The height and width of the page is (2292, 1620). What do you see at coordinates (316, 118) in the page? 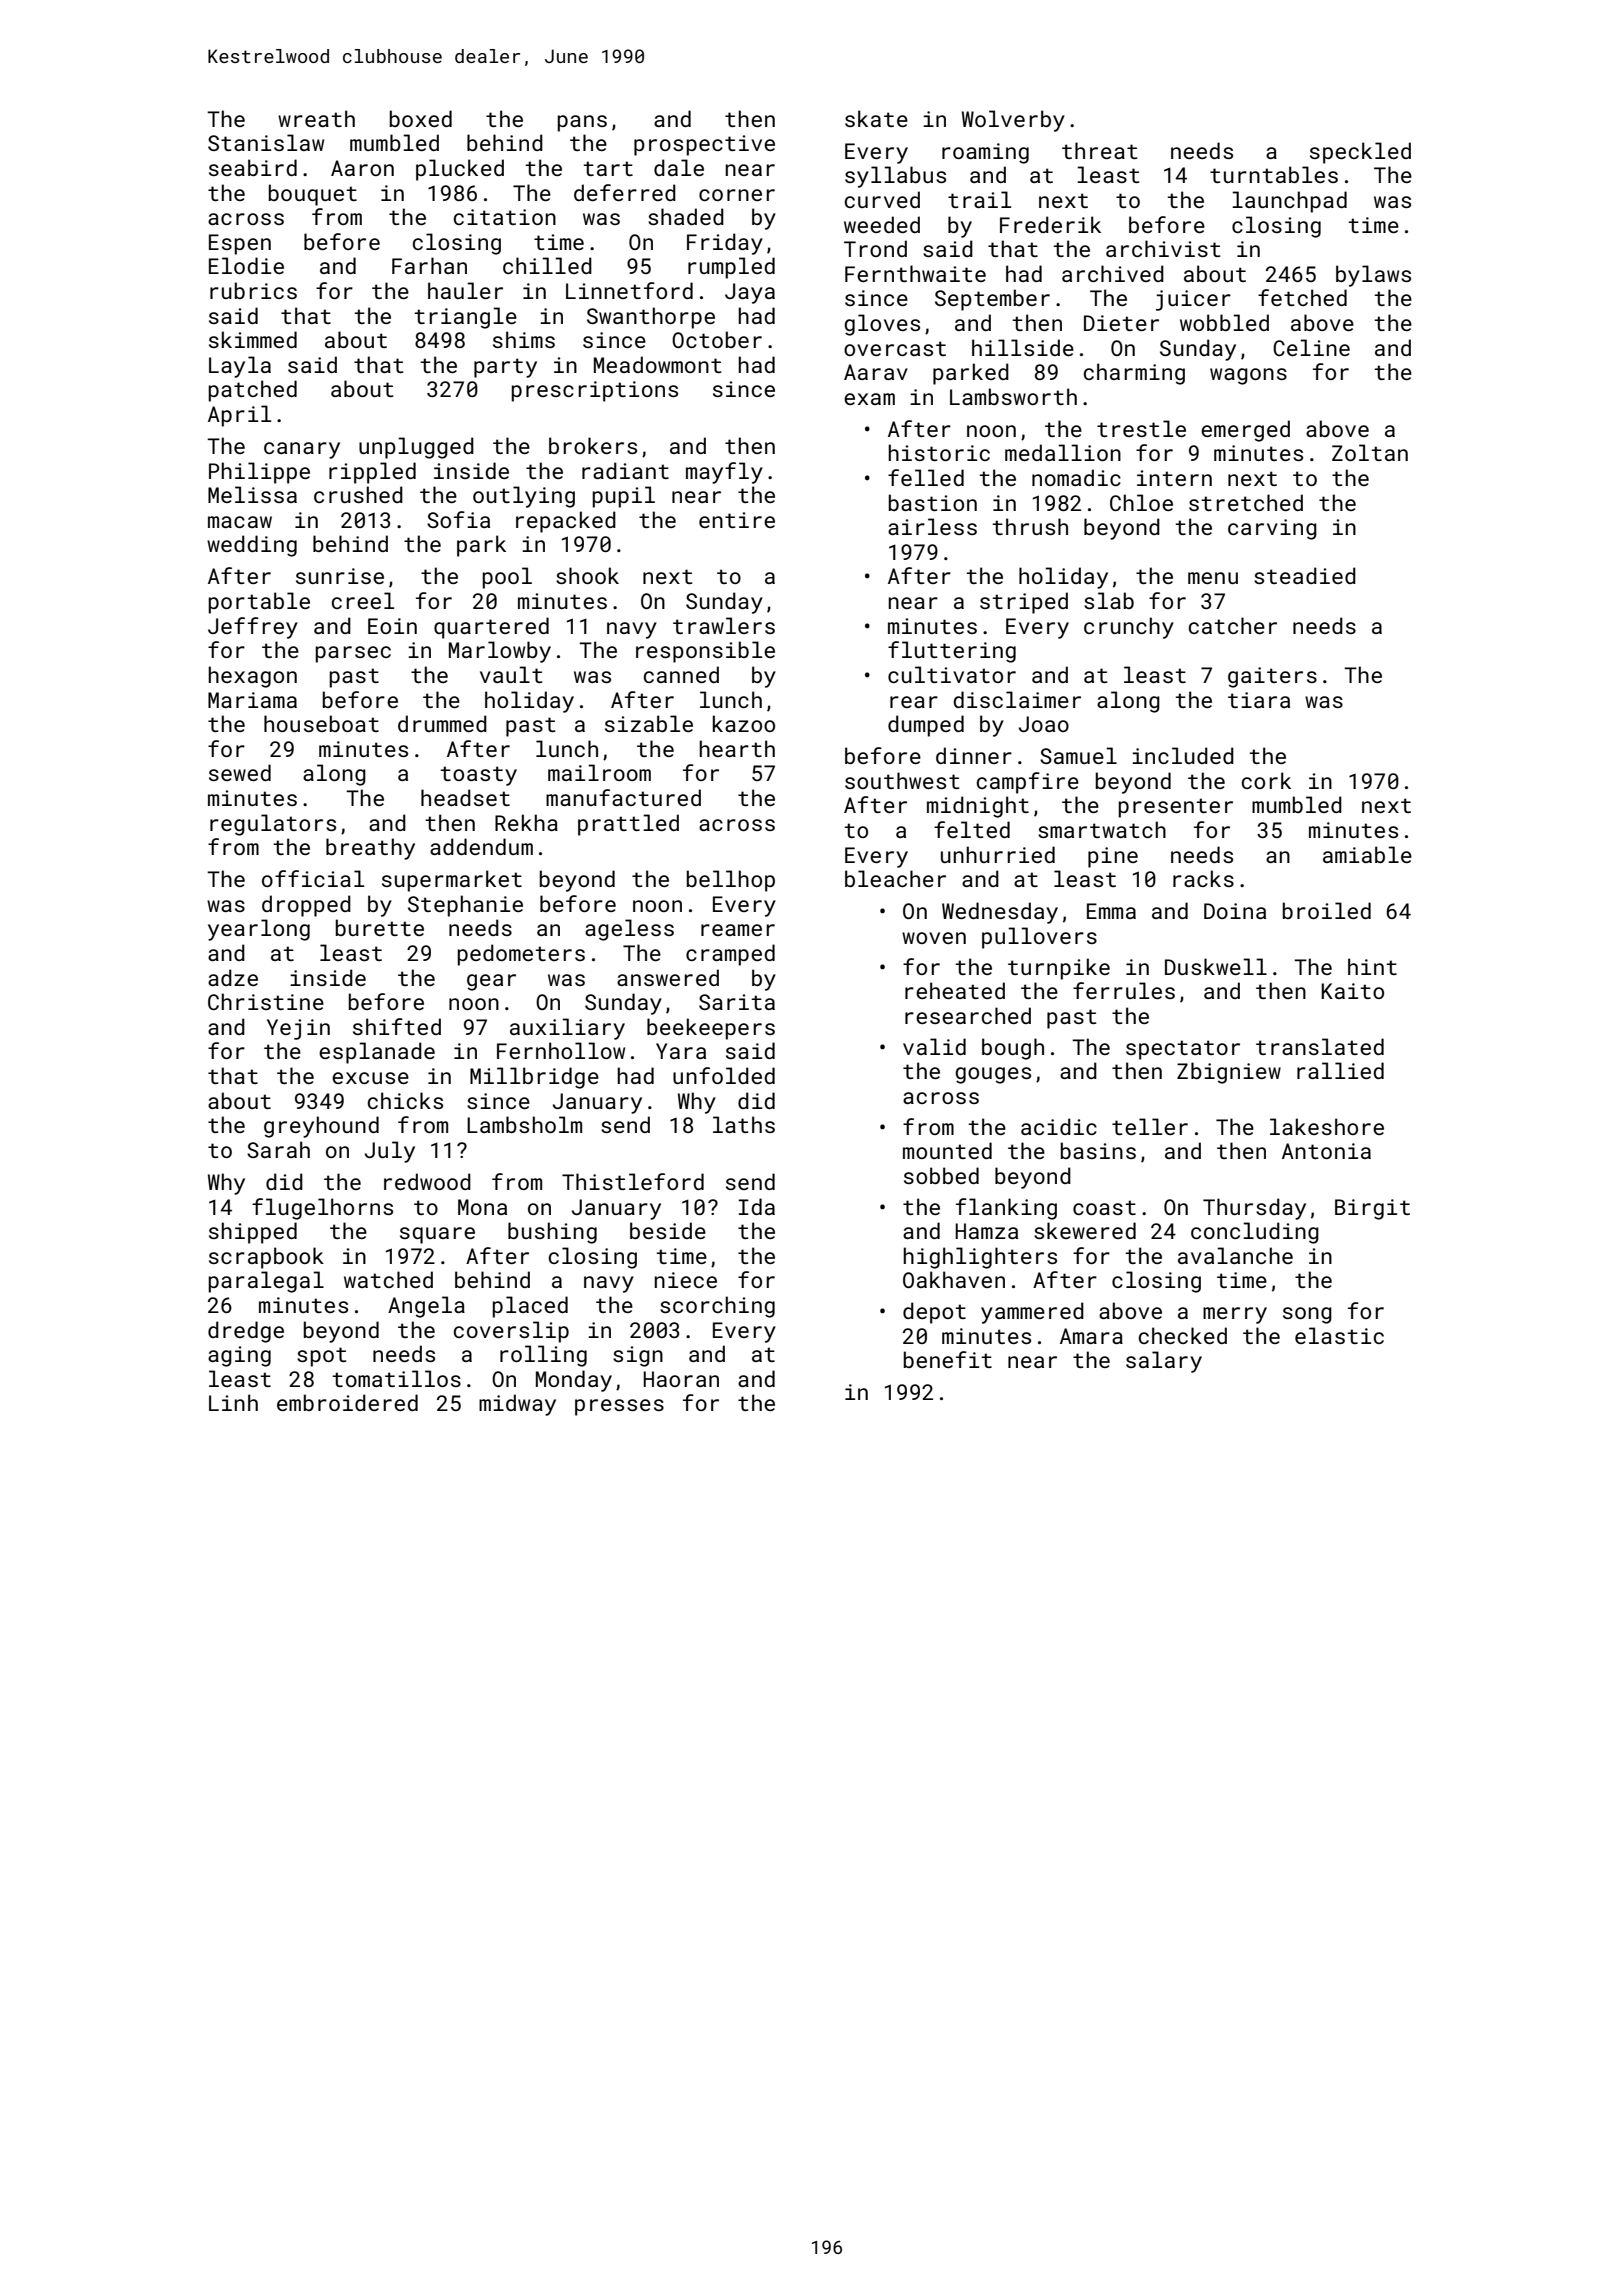
I see `wreath` at bounding box center [316, 118].
